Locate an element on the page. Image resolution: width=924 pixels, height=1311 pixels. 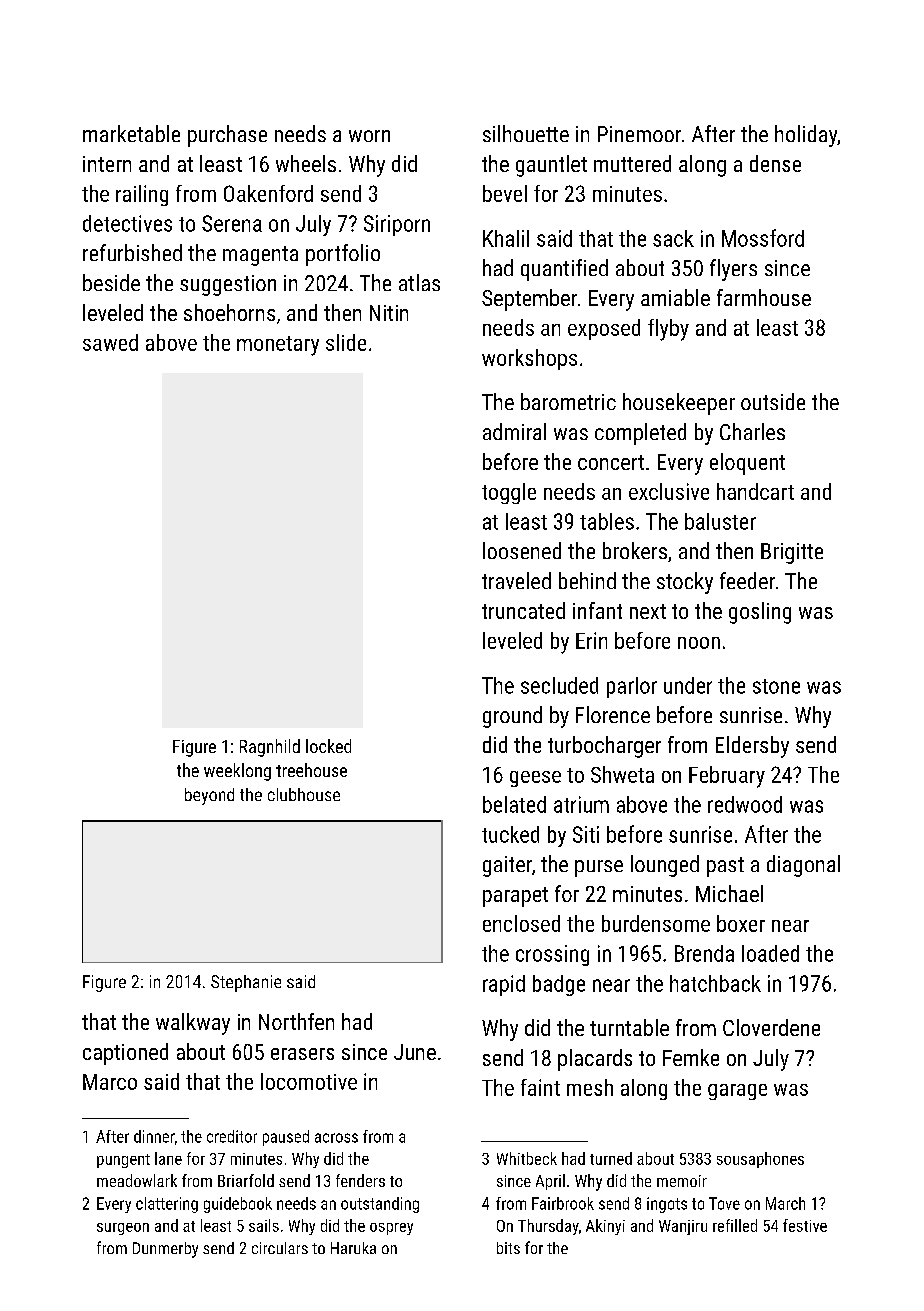
Mossford is located at coordinates (763, 238).
